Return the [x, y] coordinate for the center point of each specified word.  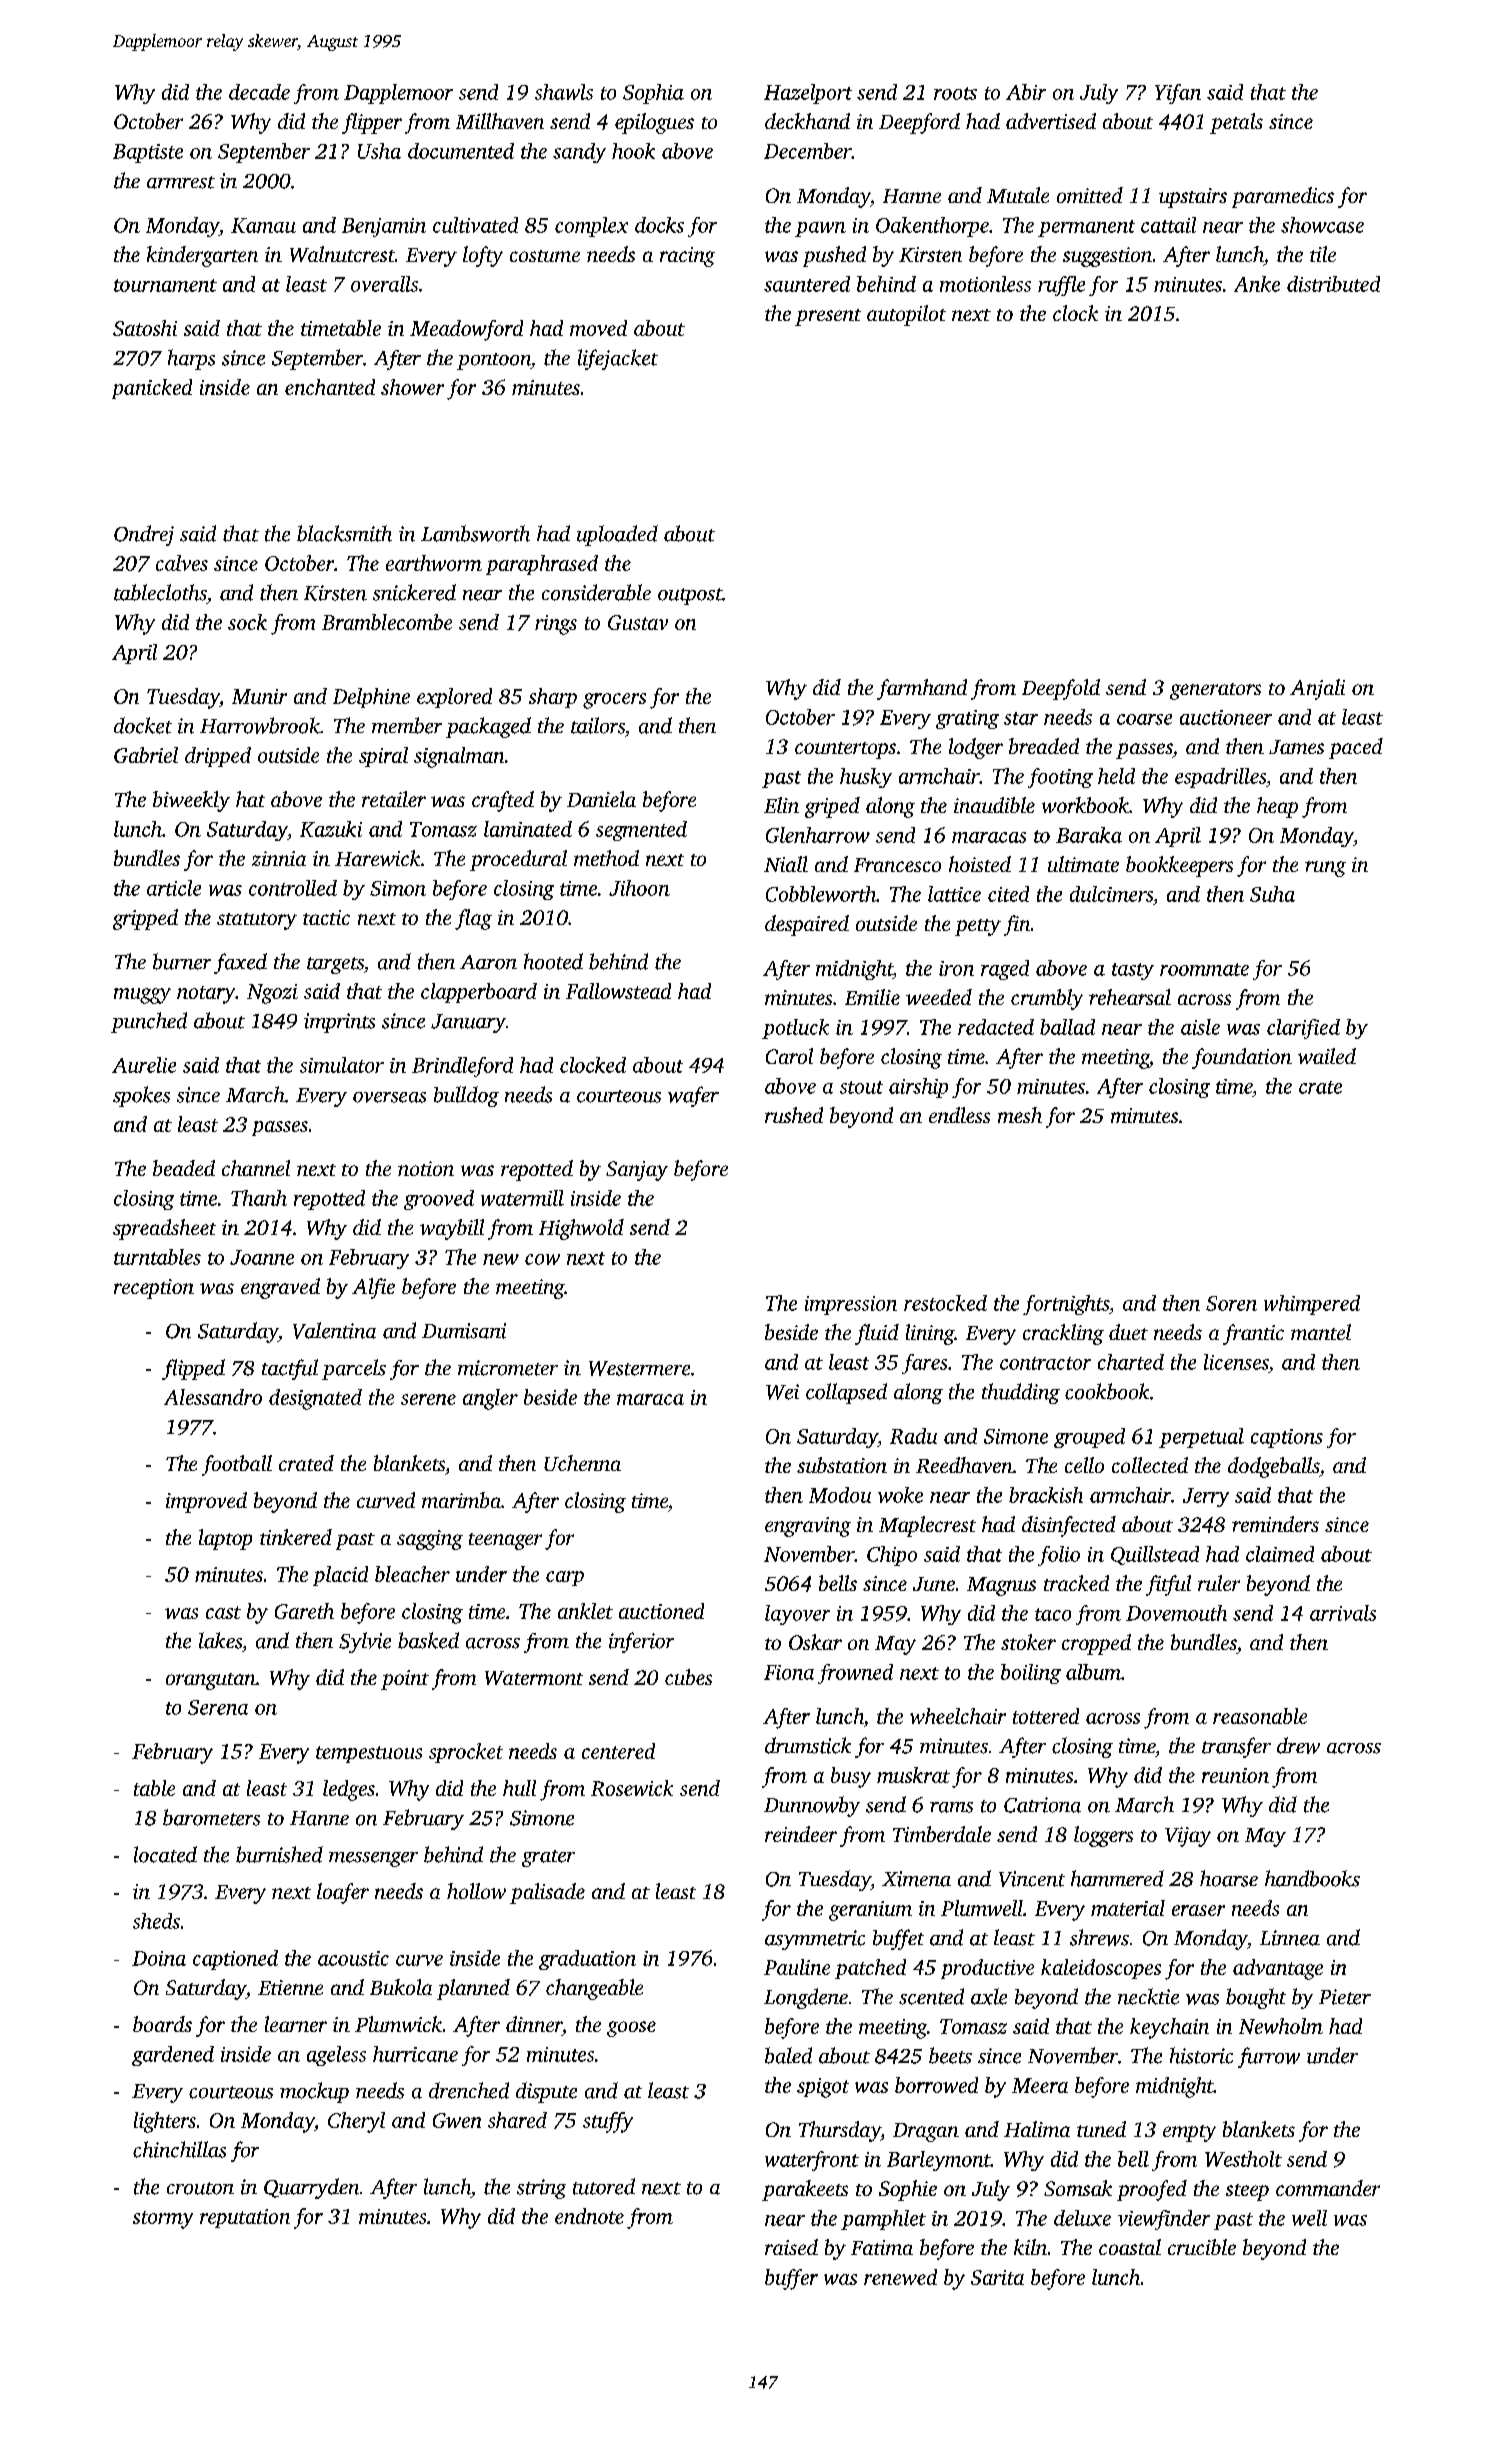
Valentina [334, 1330]
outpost [690, 596]
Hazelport [808, 94]
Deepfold [1061, 689]
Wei [782, 1392]
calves [182, 563]
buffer [791, 2279]
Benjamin [384, 227]
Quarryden [311, 2188]
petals [1236, 123]
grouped [1089, 1438]
